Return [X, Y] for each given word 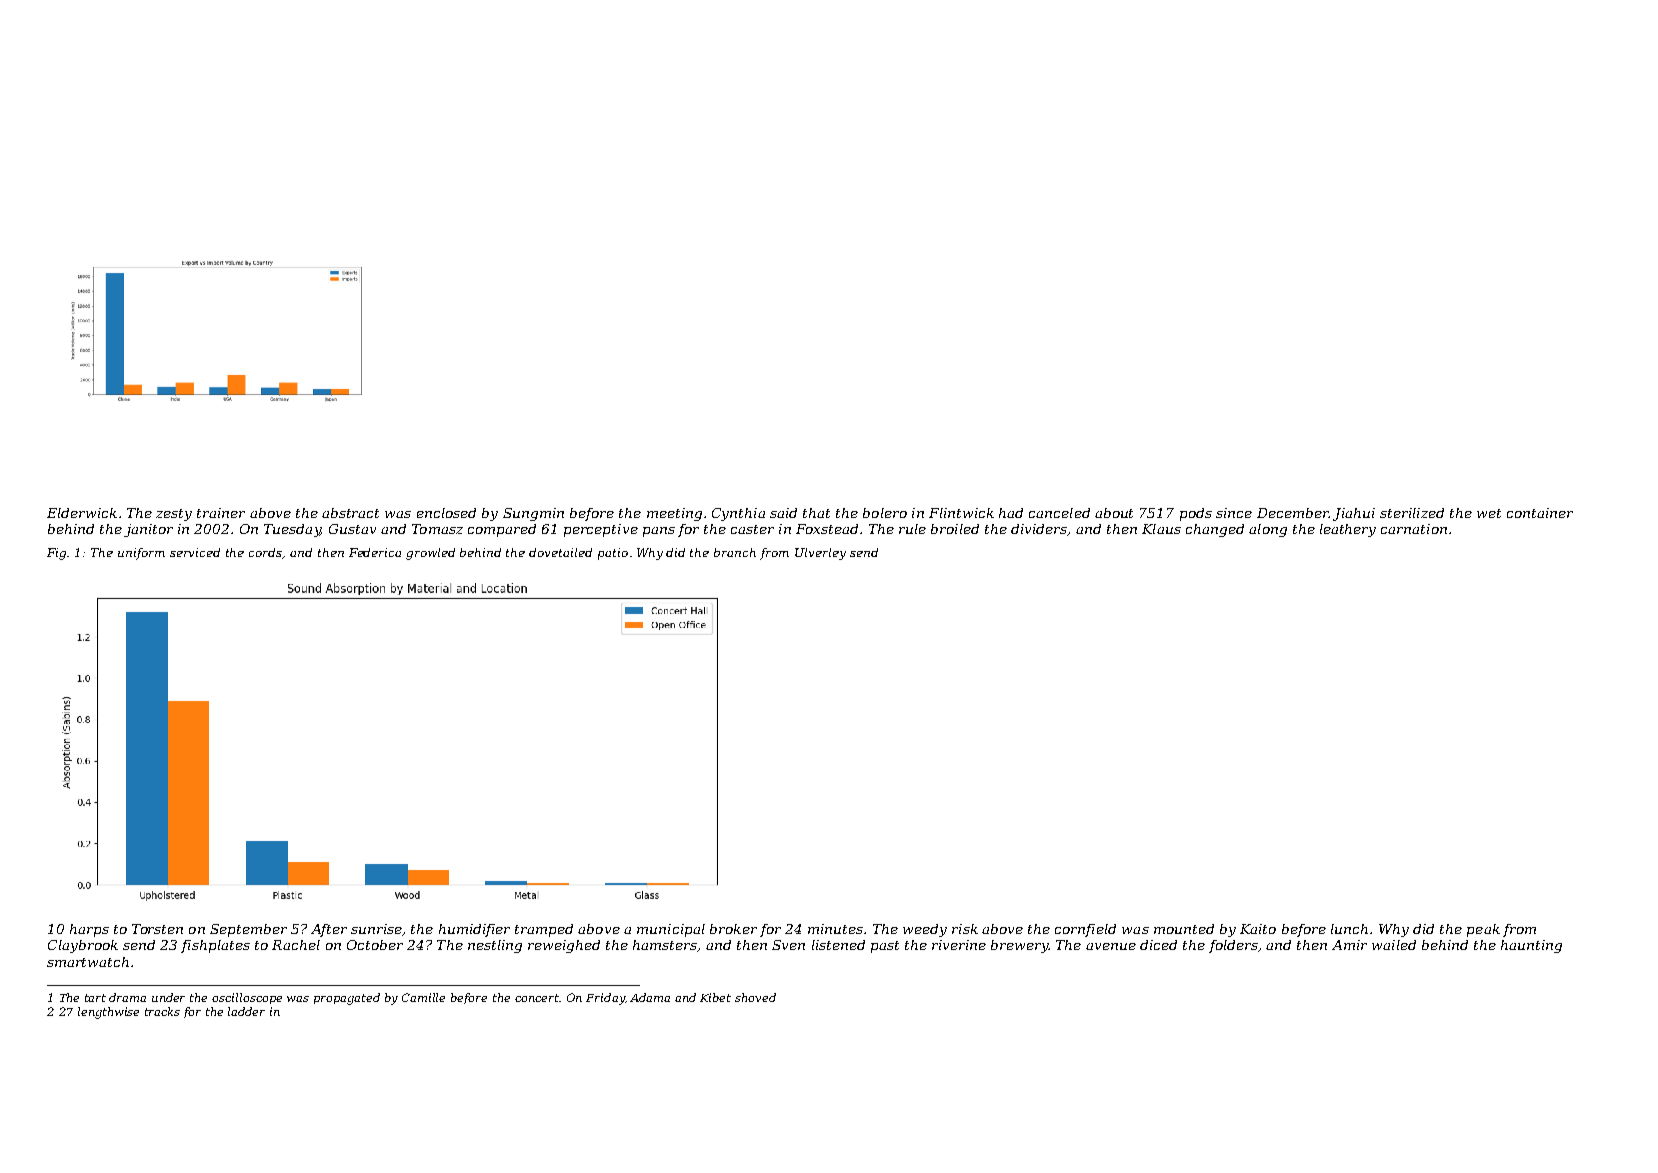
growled [430, 554]
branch [735, 552]
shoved [755, 997]
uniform [141, 554]
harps [89, 930]
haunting [1531, 946]
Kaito [1258, 929]
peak [1483, 930]
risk [965, 929]
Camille [423, 997]
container [1540, 513]
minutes [835, 929]
